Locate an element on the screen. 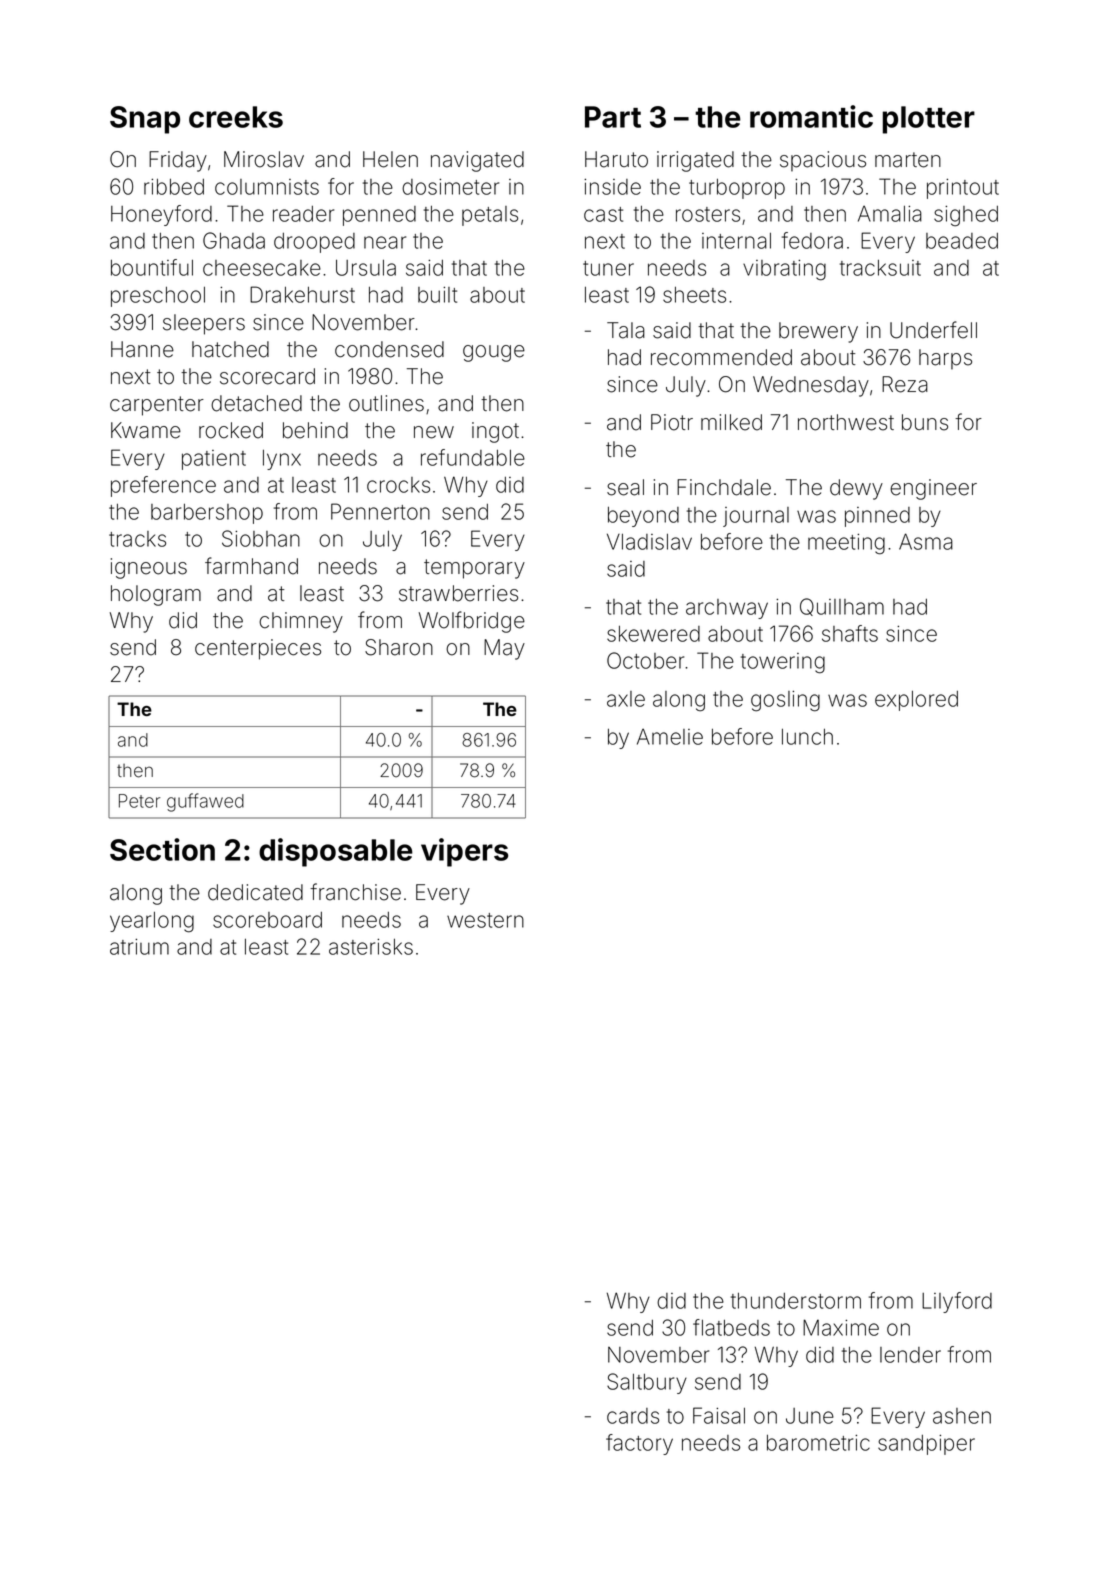  buns is located at coordinates (925, 422).
